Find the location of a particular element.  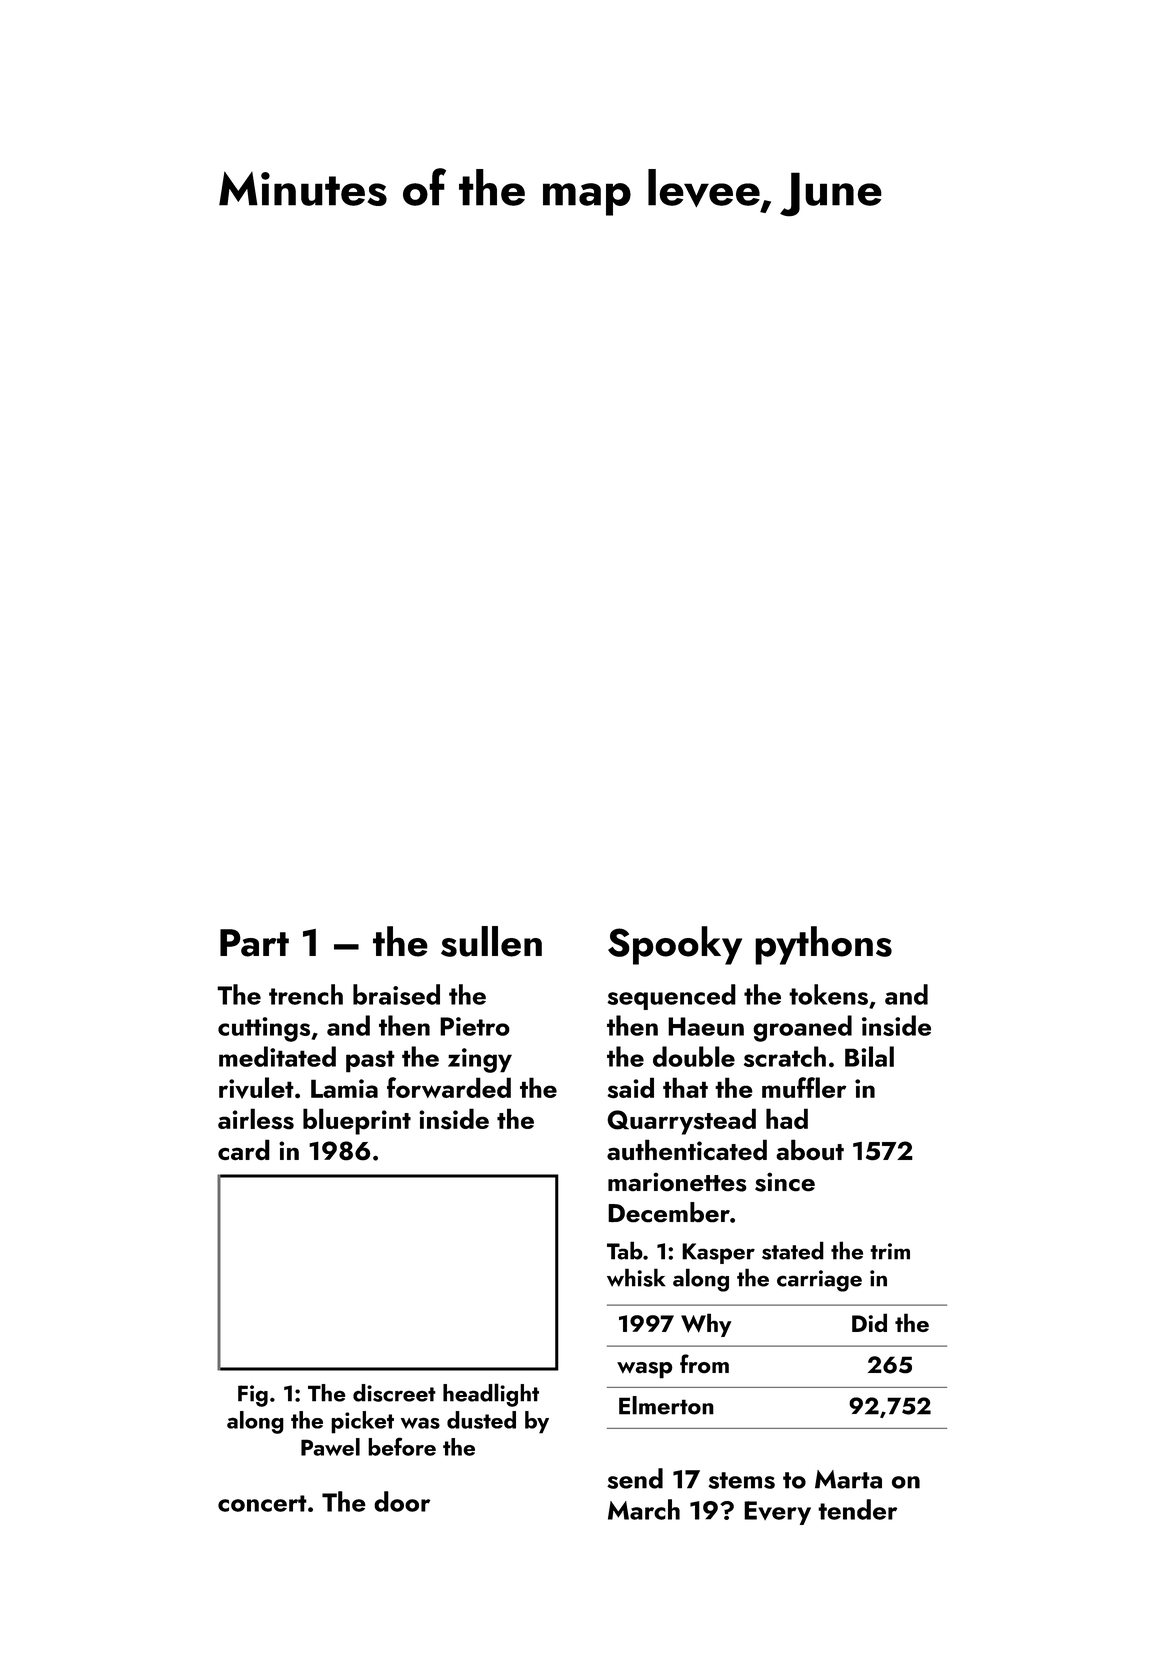

door is located at coordinates (402, 1501).
